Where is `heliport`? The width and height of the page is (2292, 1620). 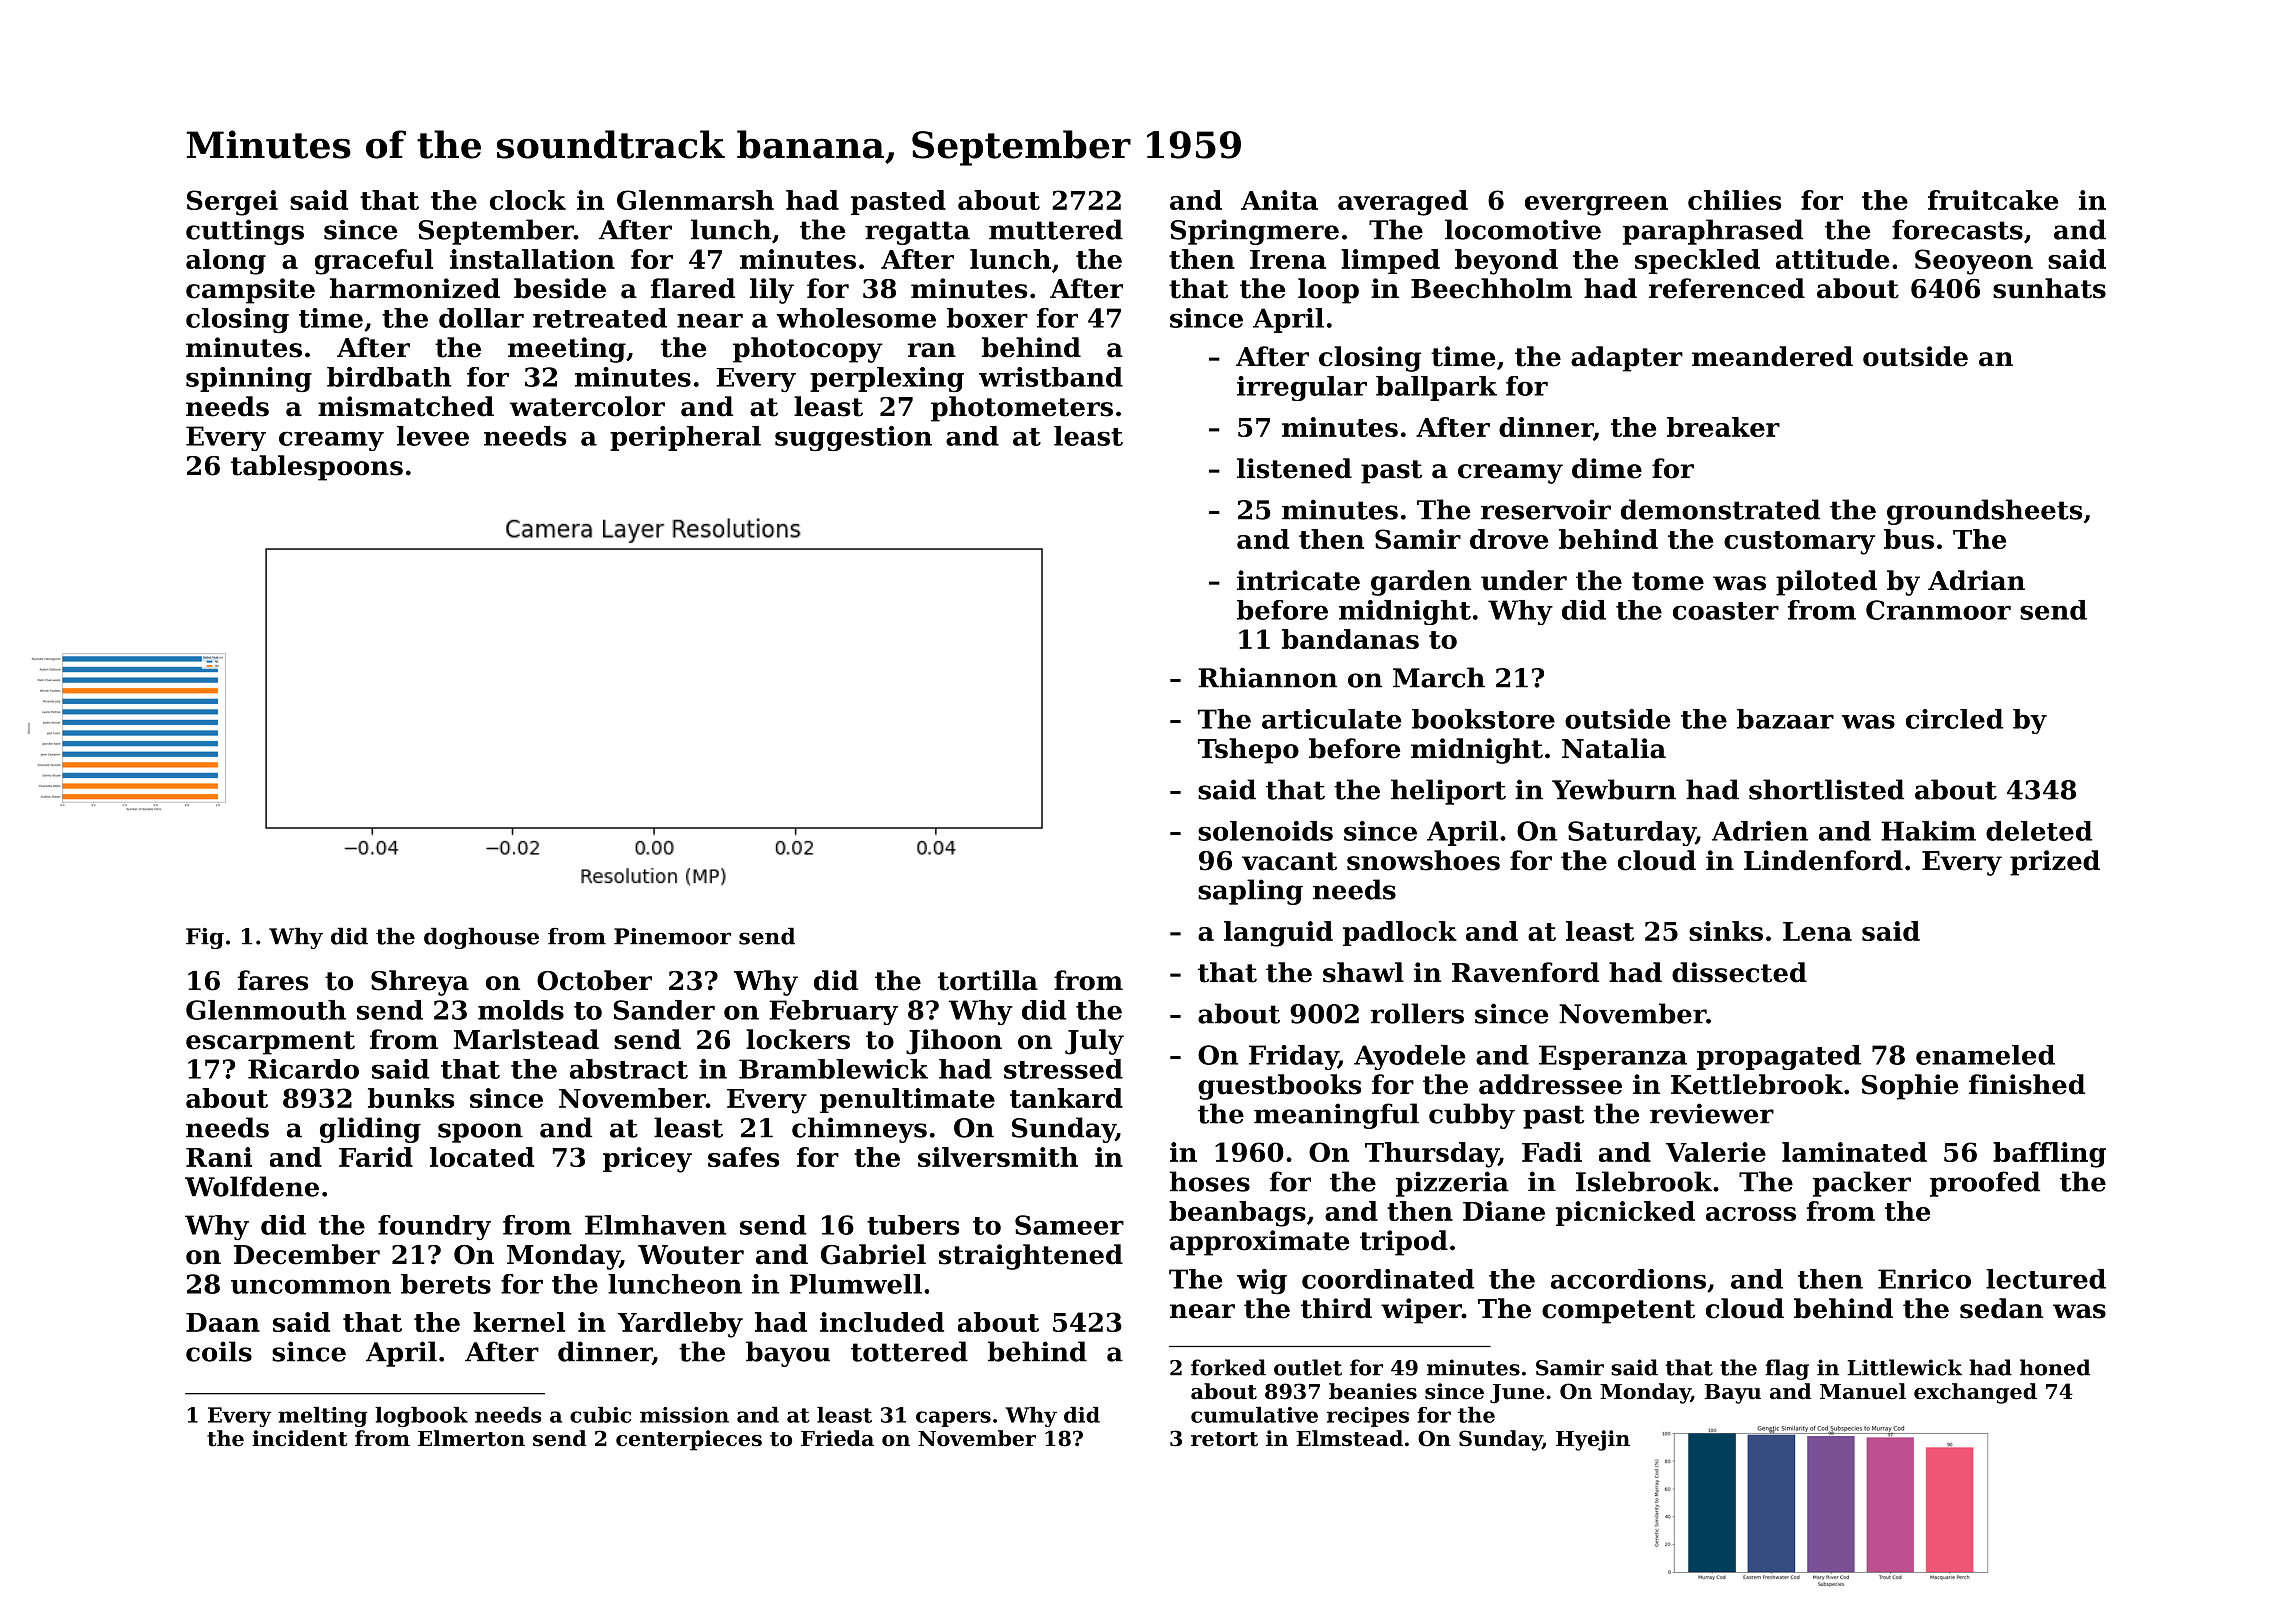
heliport is located at coordinates (1448, 792).
